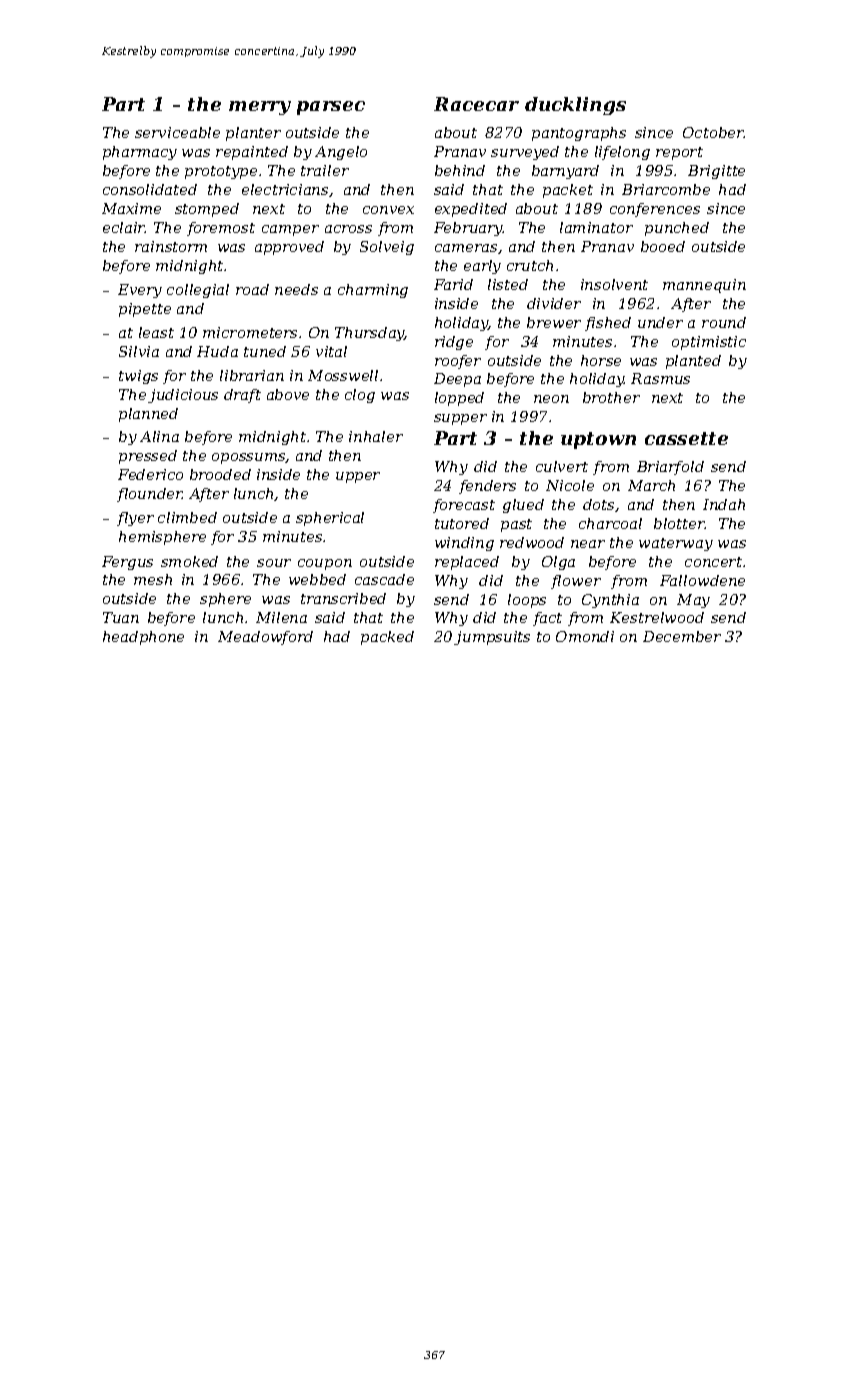  Describe the element at coordinates (376, 436) in the document. I see `inhaler` at that location.
